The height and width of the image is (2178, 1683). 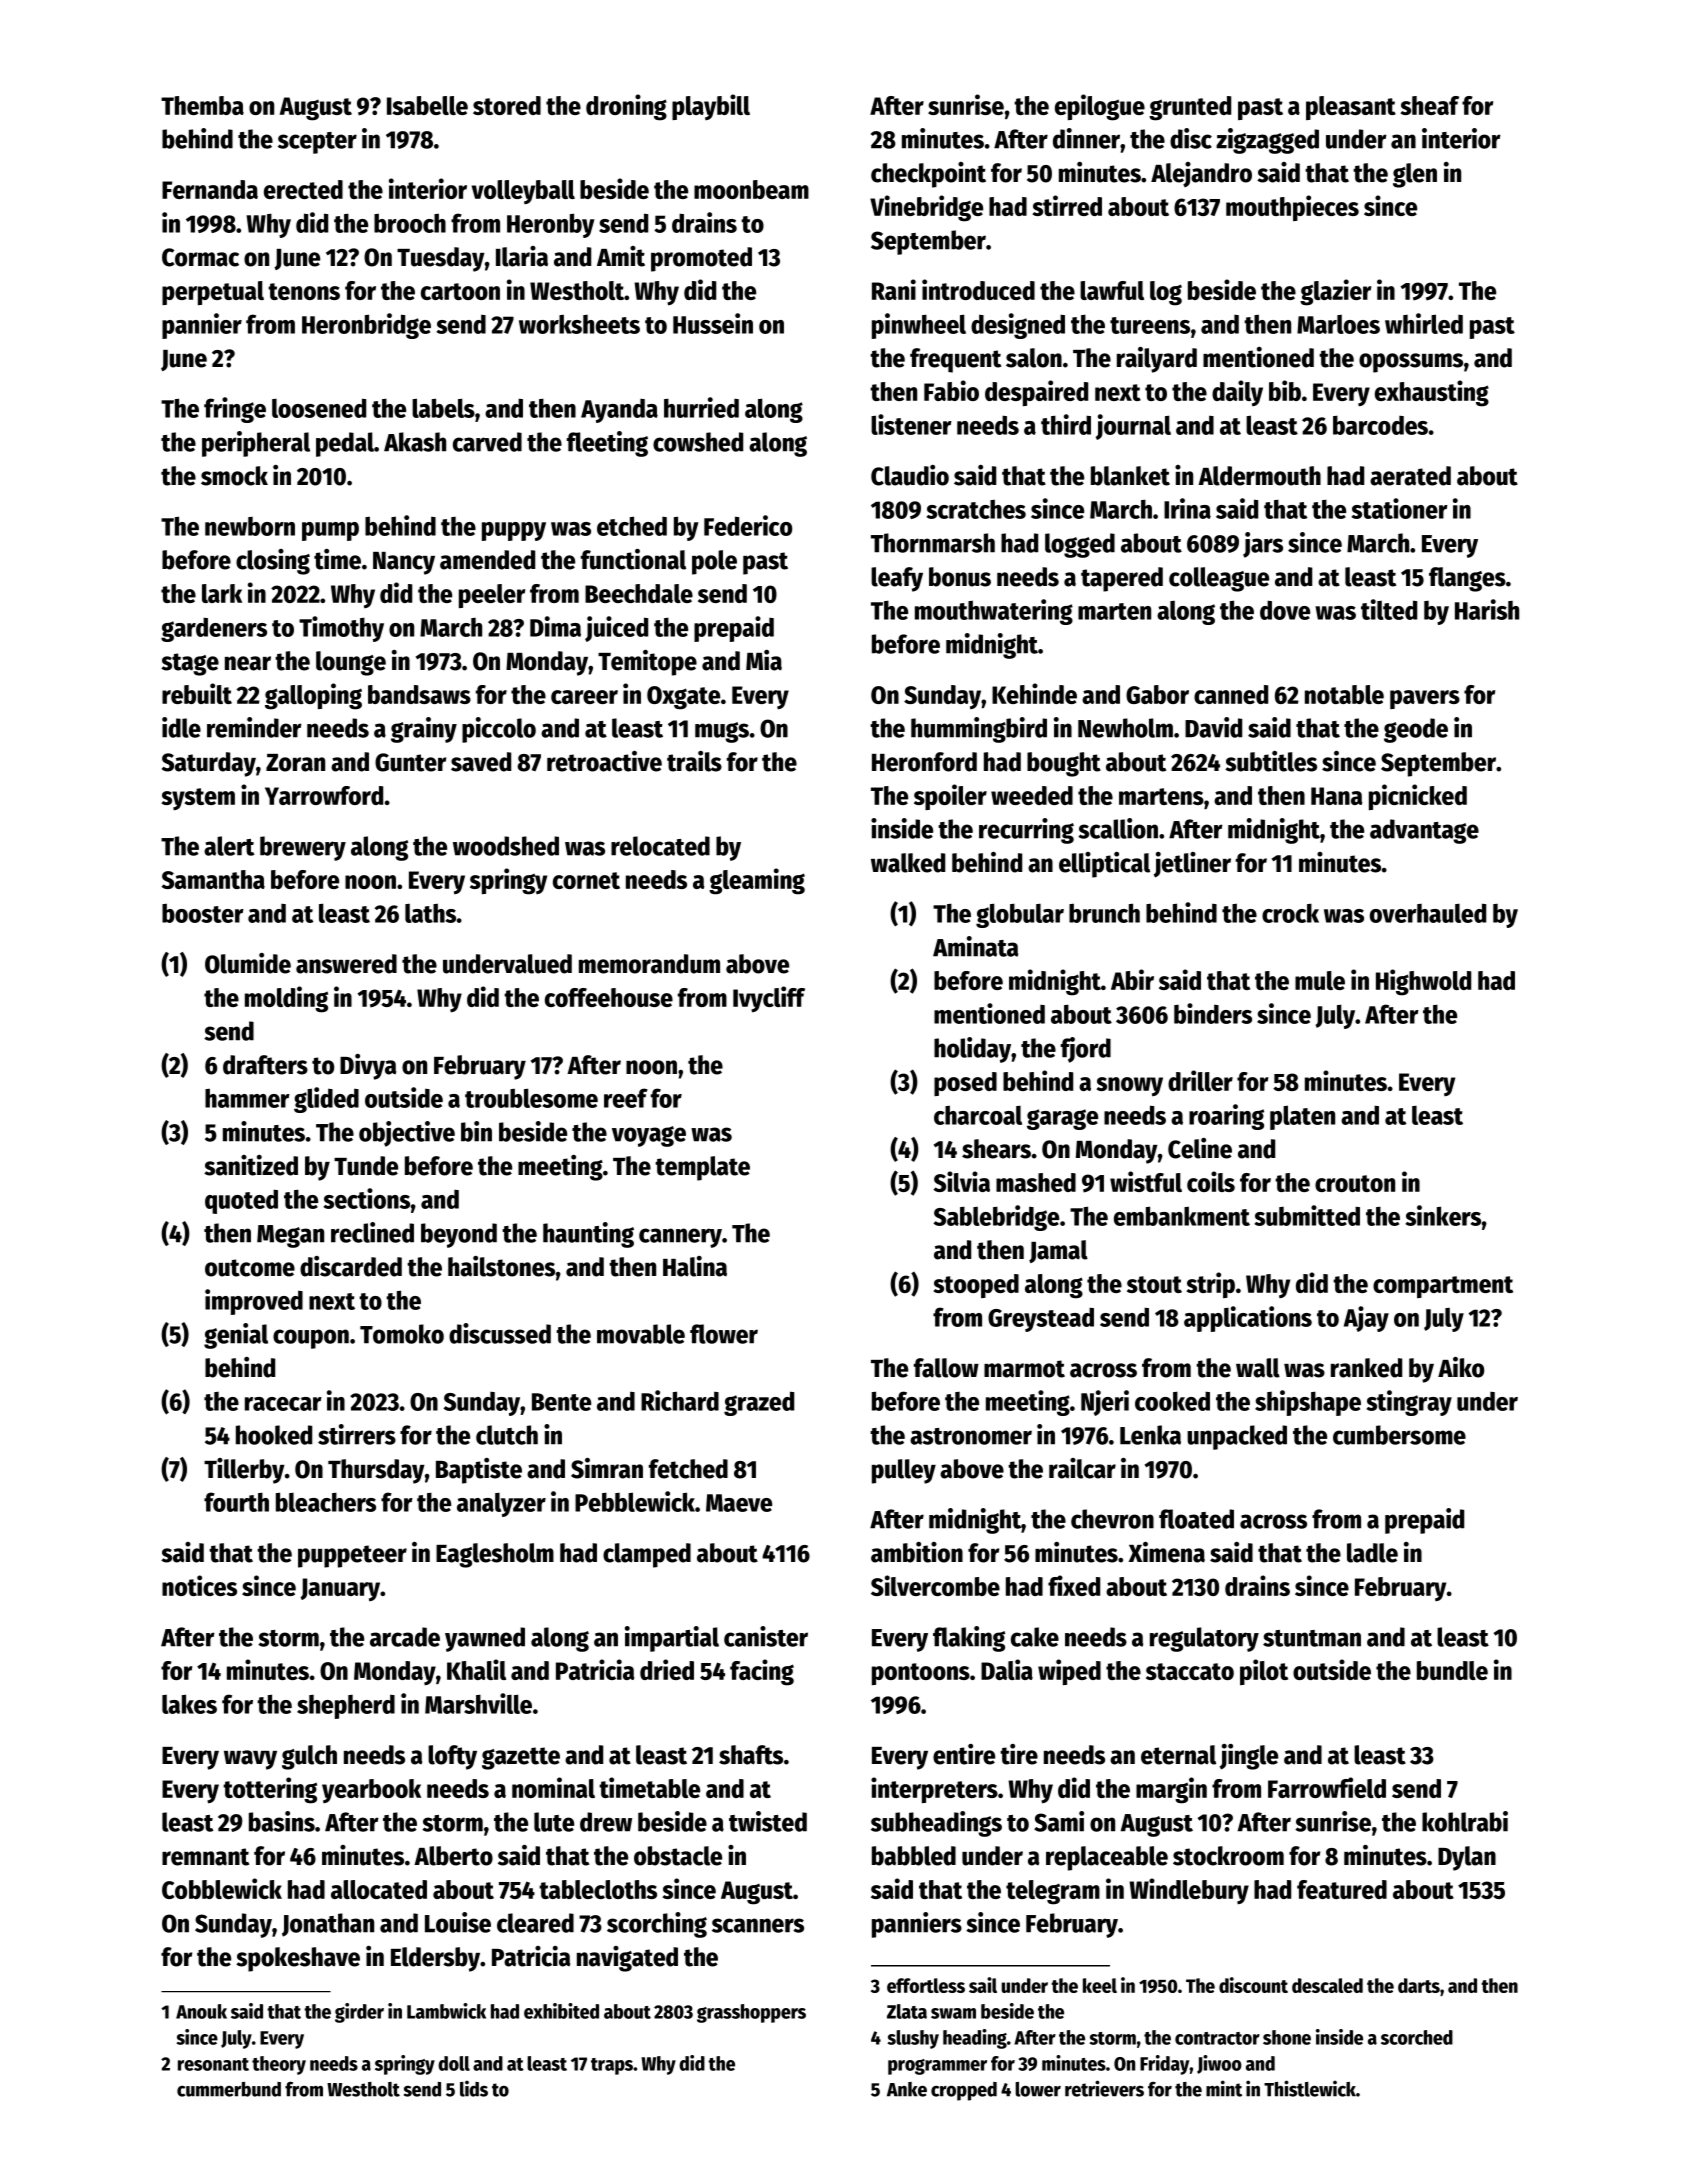 I want to click on Harish, so click(x=1487, y=609).
